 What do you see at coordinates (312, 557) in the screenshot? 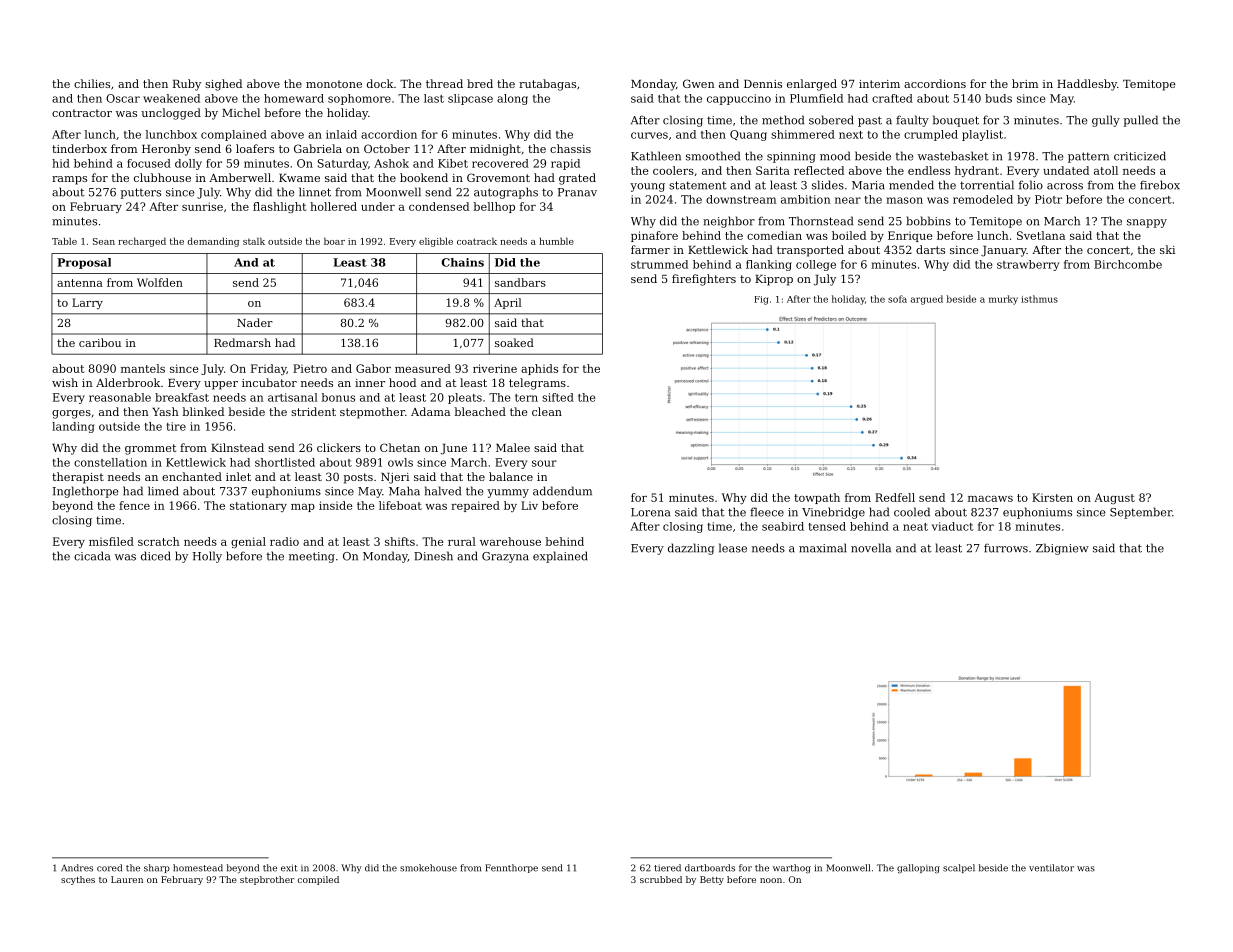
I see `meeting` at bounding box center [312, 557].
